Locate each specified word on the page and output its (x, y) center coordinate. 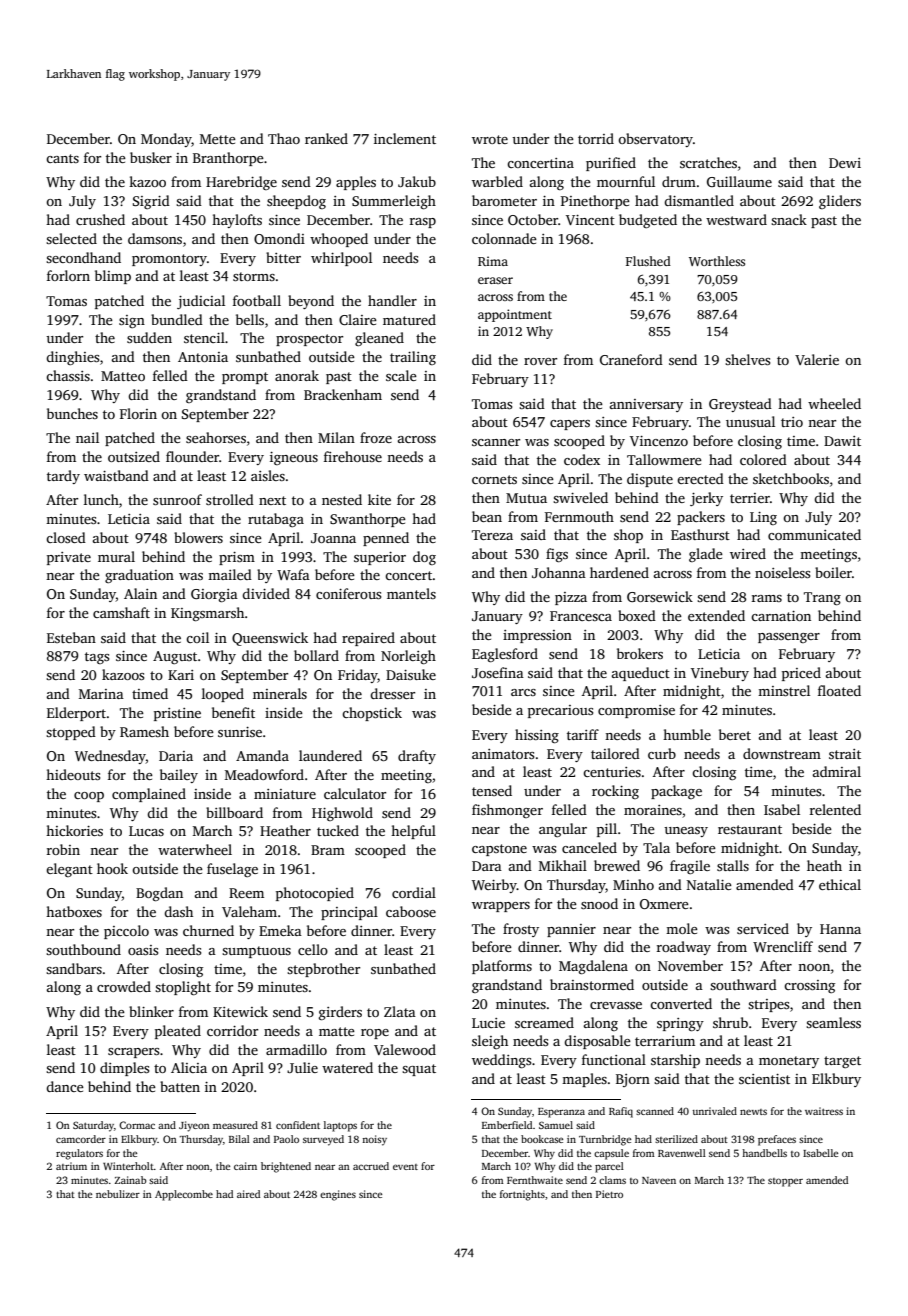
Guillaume (739, 181)
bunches (72, 413)
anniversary (646, 405)
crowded (124, 986)
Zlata (400, 1011)
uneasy (686, 832)
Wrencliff (783, 946)
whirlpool (341, 259)
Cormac (137, 1125)
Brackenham (343, 394)
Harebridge (241, 183)
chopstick (372, 714)
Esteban (71, 637)
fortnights (522, 1195)
